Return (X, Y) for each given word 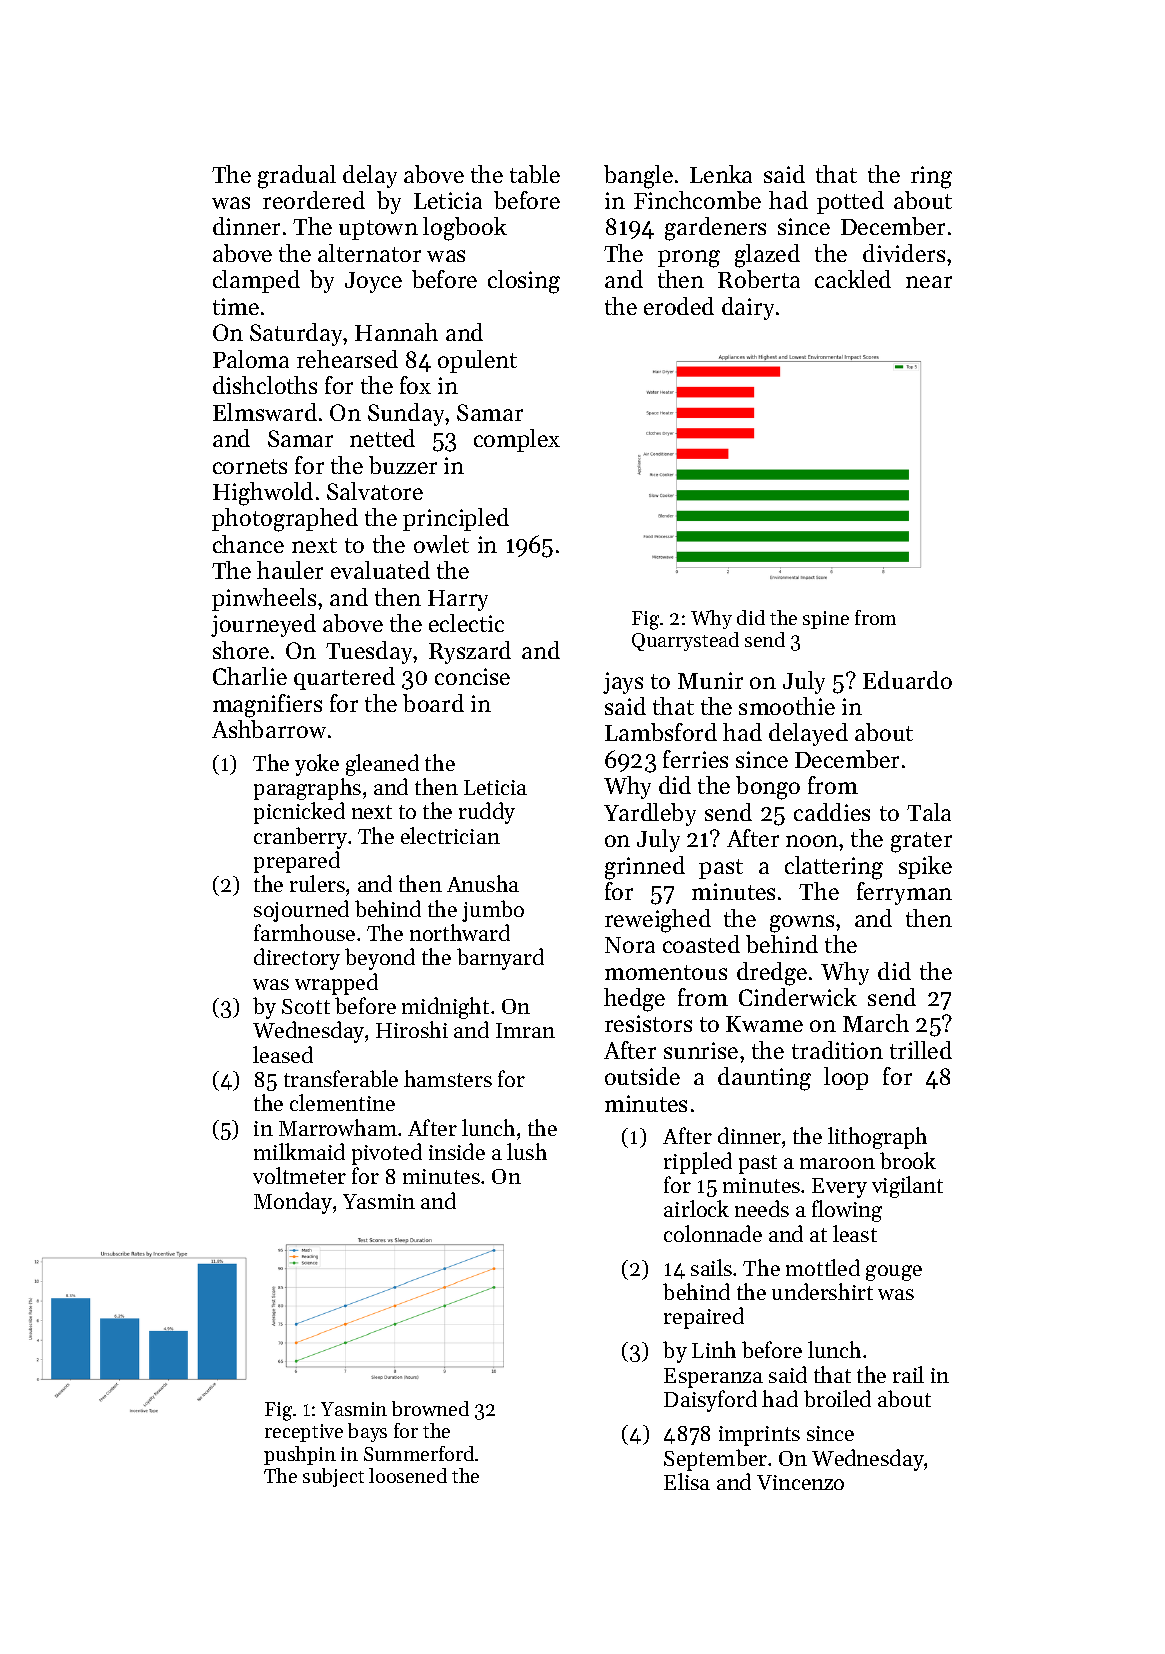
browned (430, 1408)
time (236, 306)
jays (623, 683)
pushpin (300, 1455)
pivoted (387, 1154)
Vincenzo (800, 1482)
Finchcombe (697, 200)
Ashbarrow (269, 729)
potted (850, 202)
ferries (695, 759)
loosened (408, 1475)
